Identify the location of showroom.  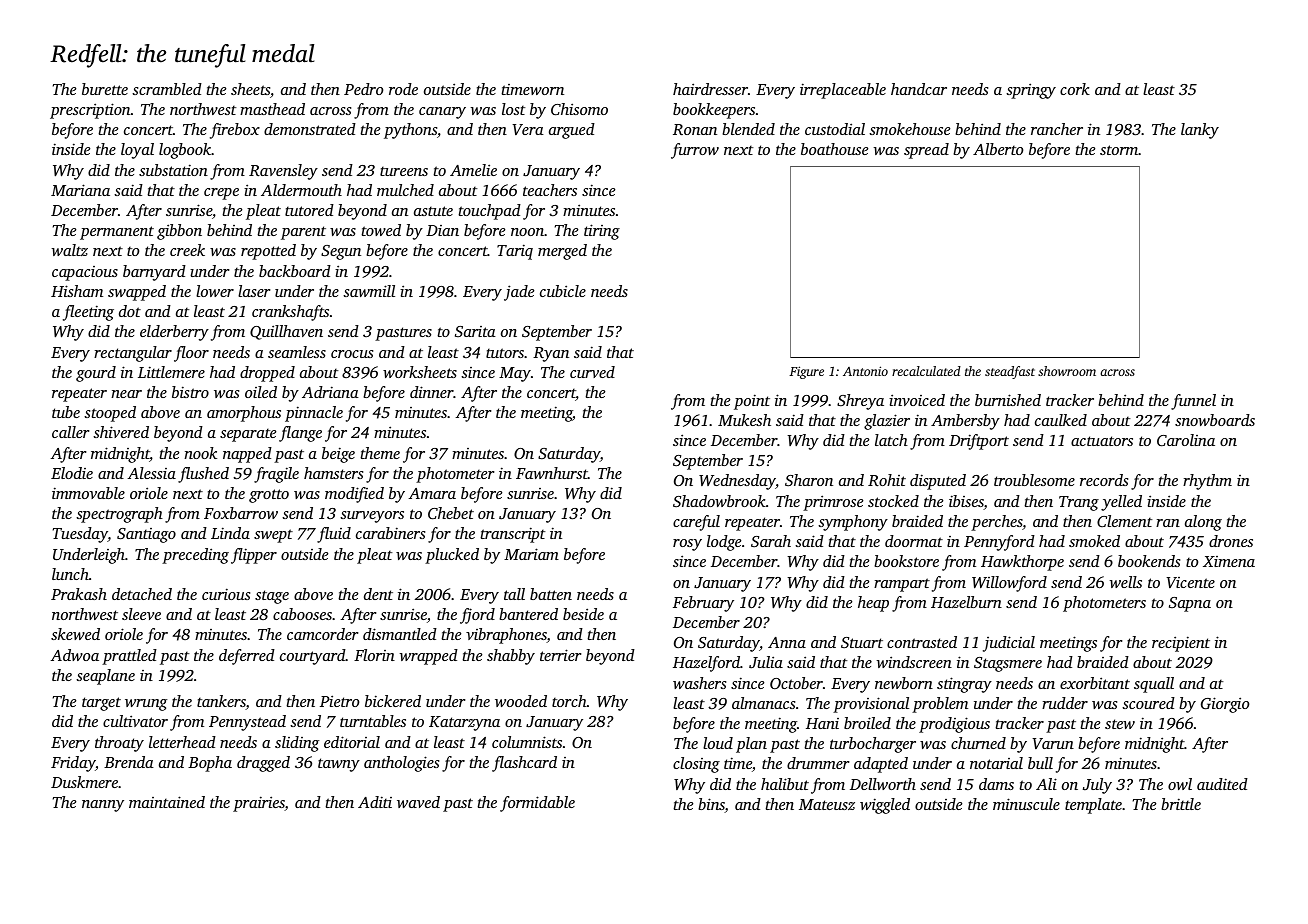
(1067, 371).
